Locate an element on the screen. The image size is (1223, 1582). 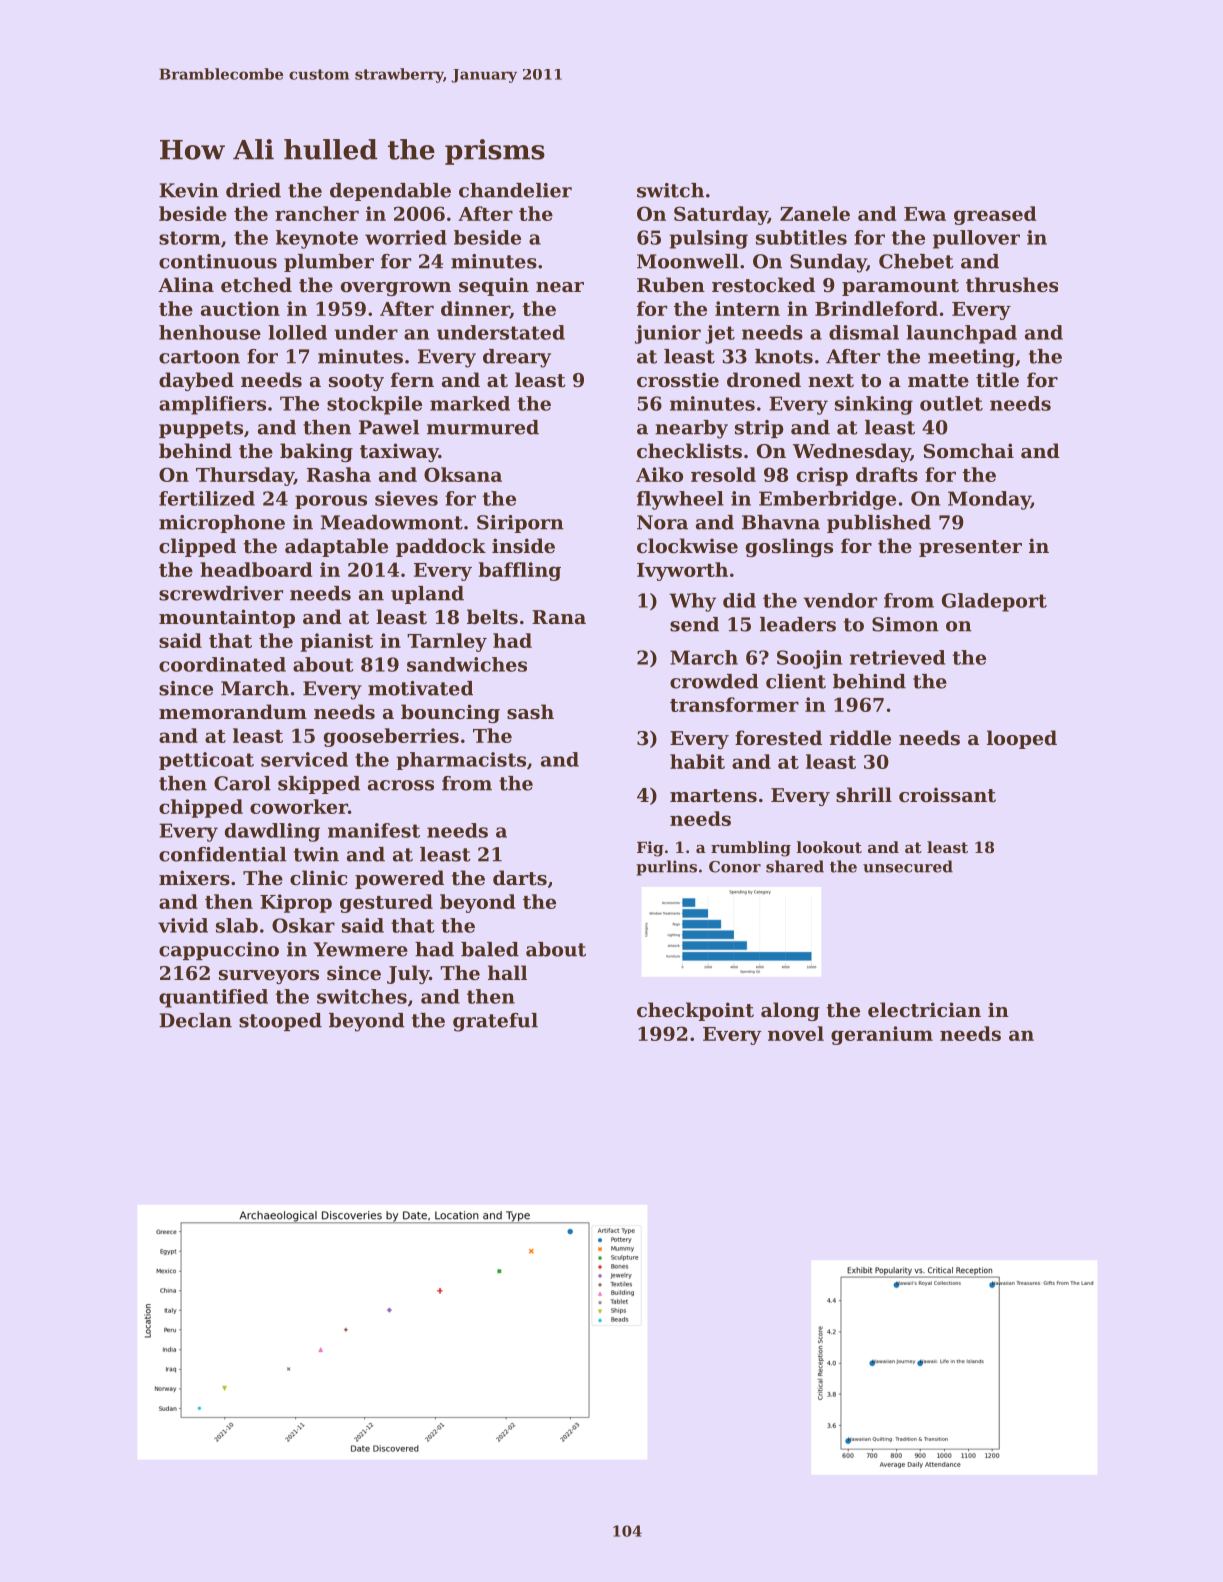
stooped is located at coordinates (280, 1022).
